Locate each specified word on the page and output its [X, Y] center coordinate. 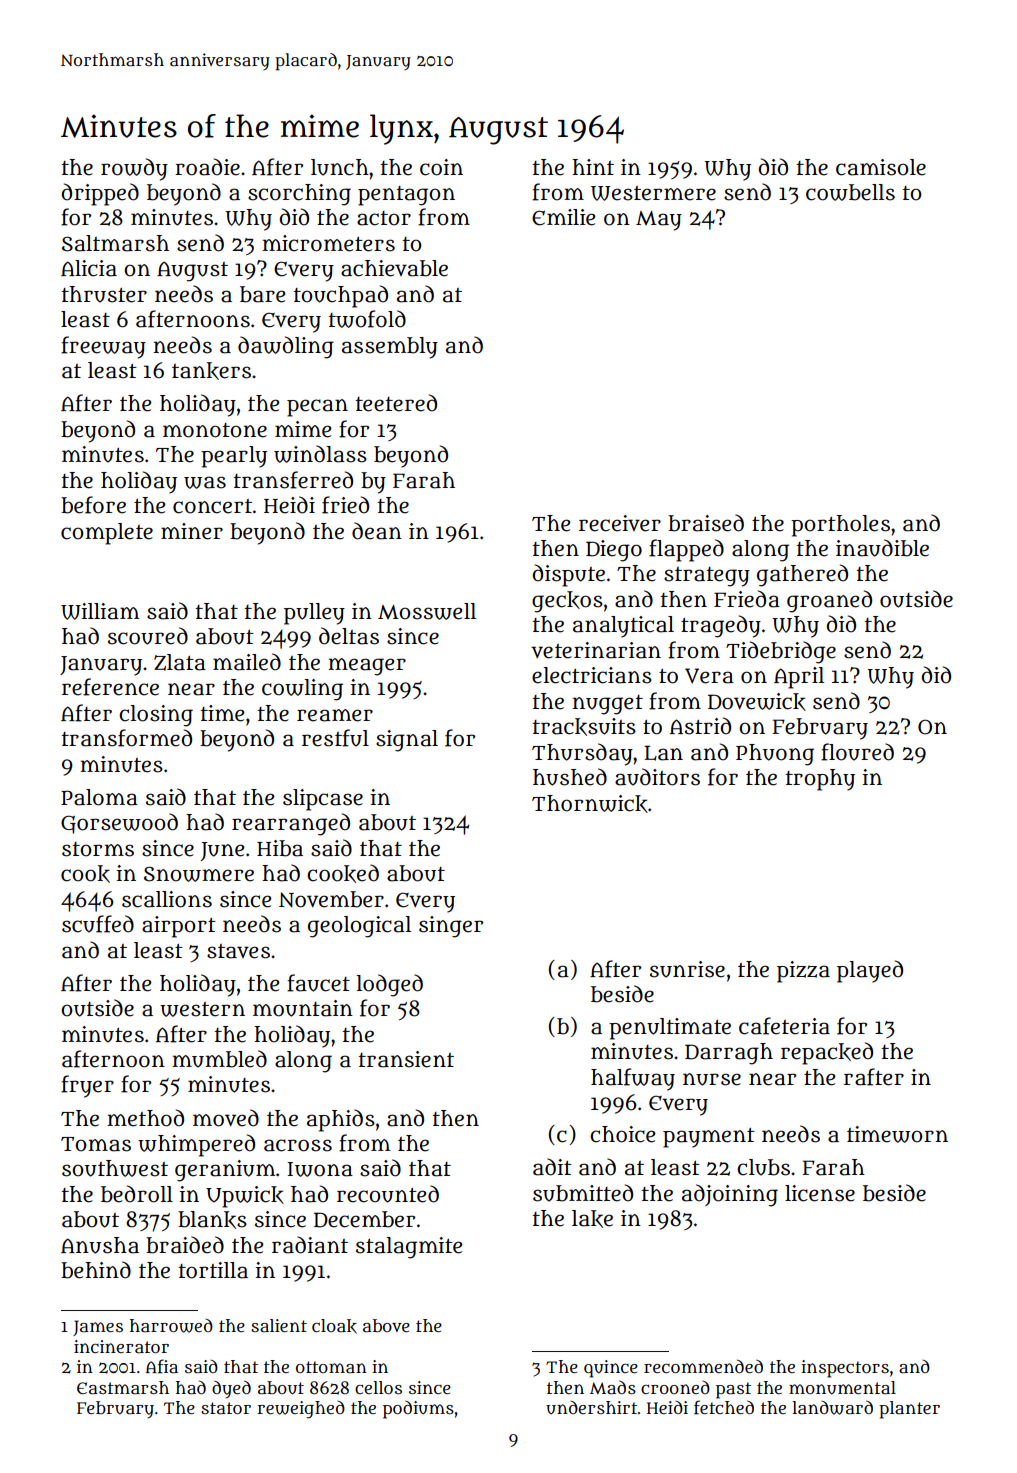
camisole [881, 167]
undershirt [591, 1408]
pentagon [406, 196]
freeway [103, 347]
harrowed [171, 1326]
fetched [724, 1407]
